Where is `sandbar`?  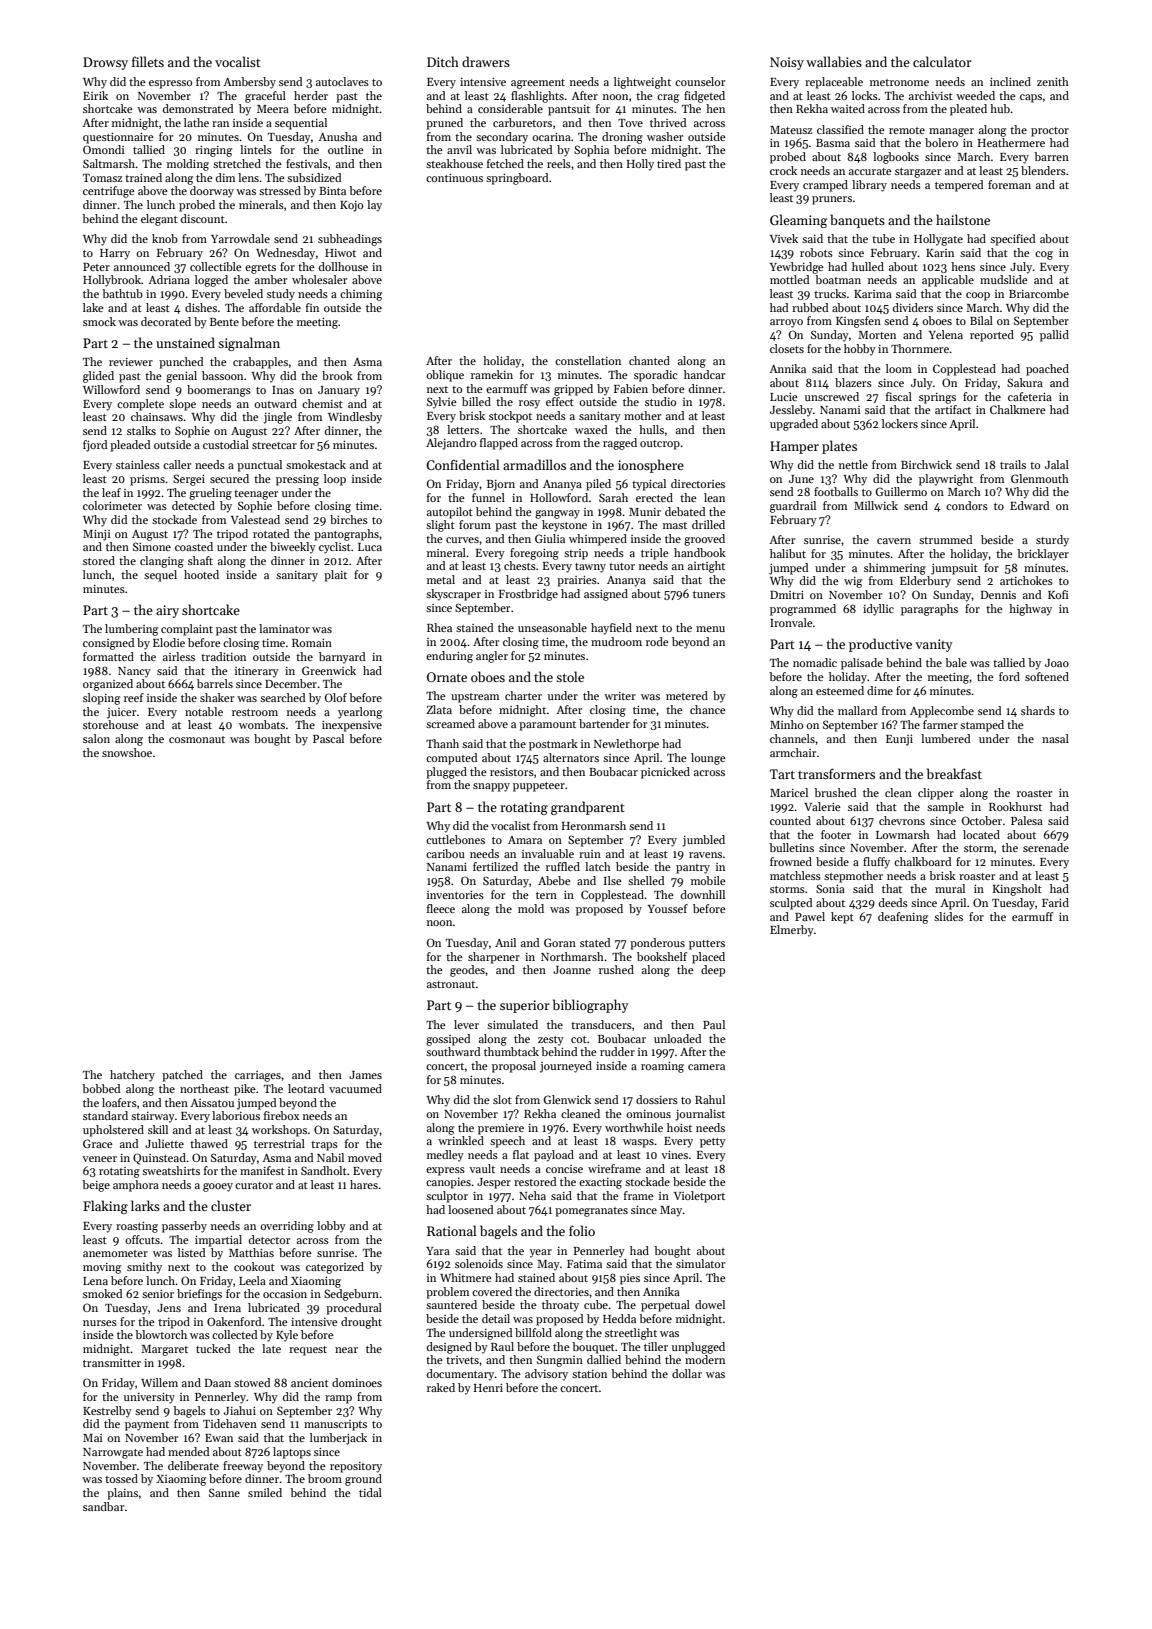
sandbar is located at coordinates (103, 1506).
